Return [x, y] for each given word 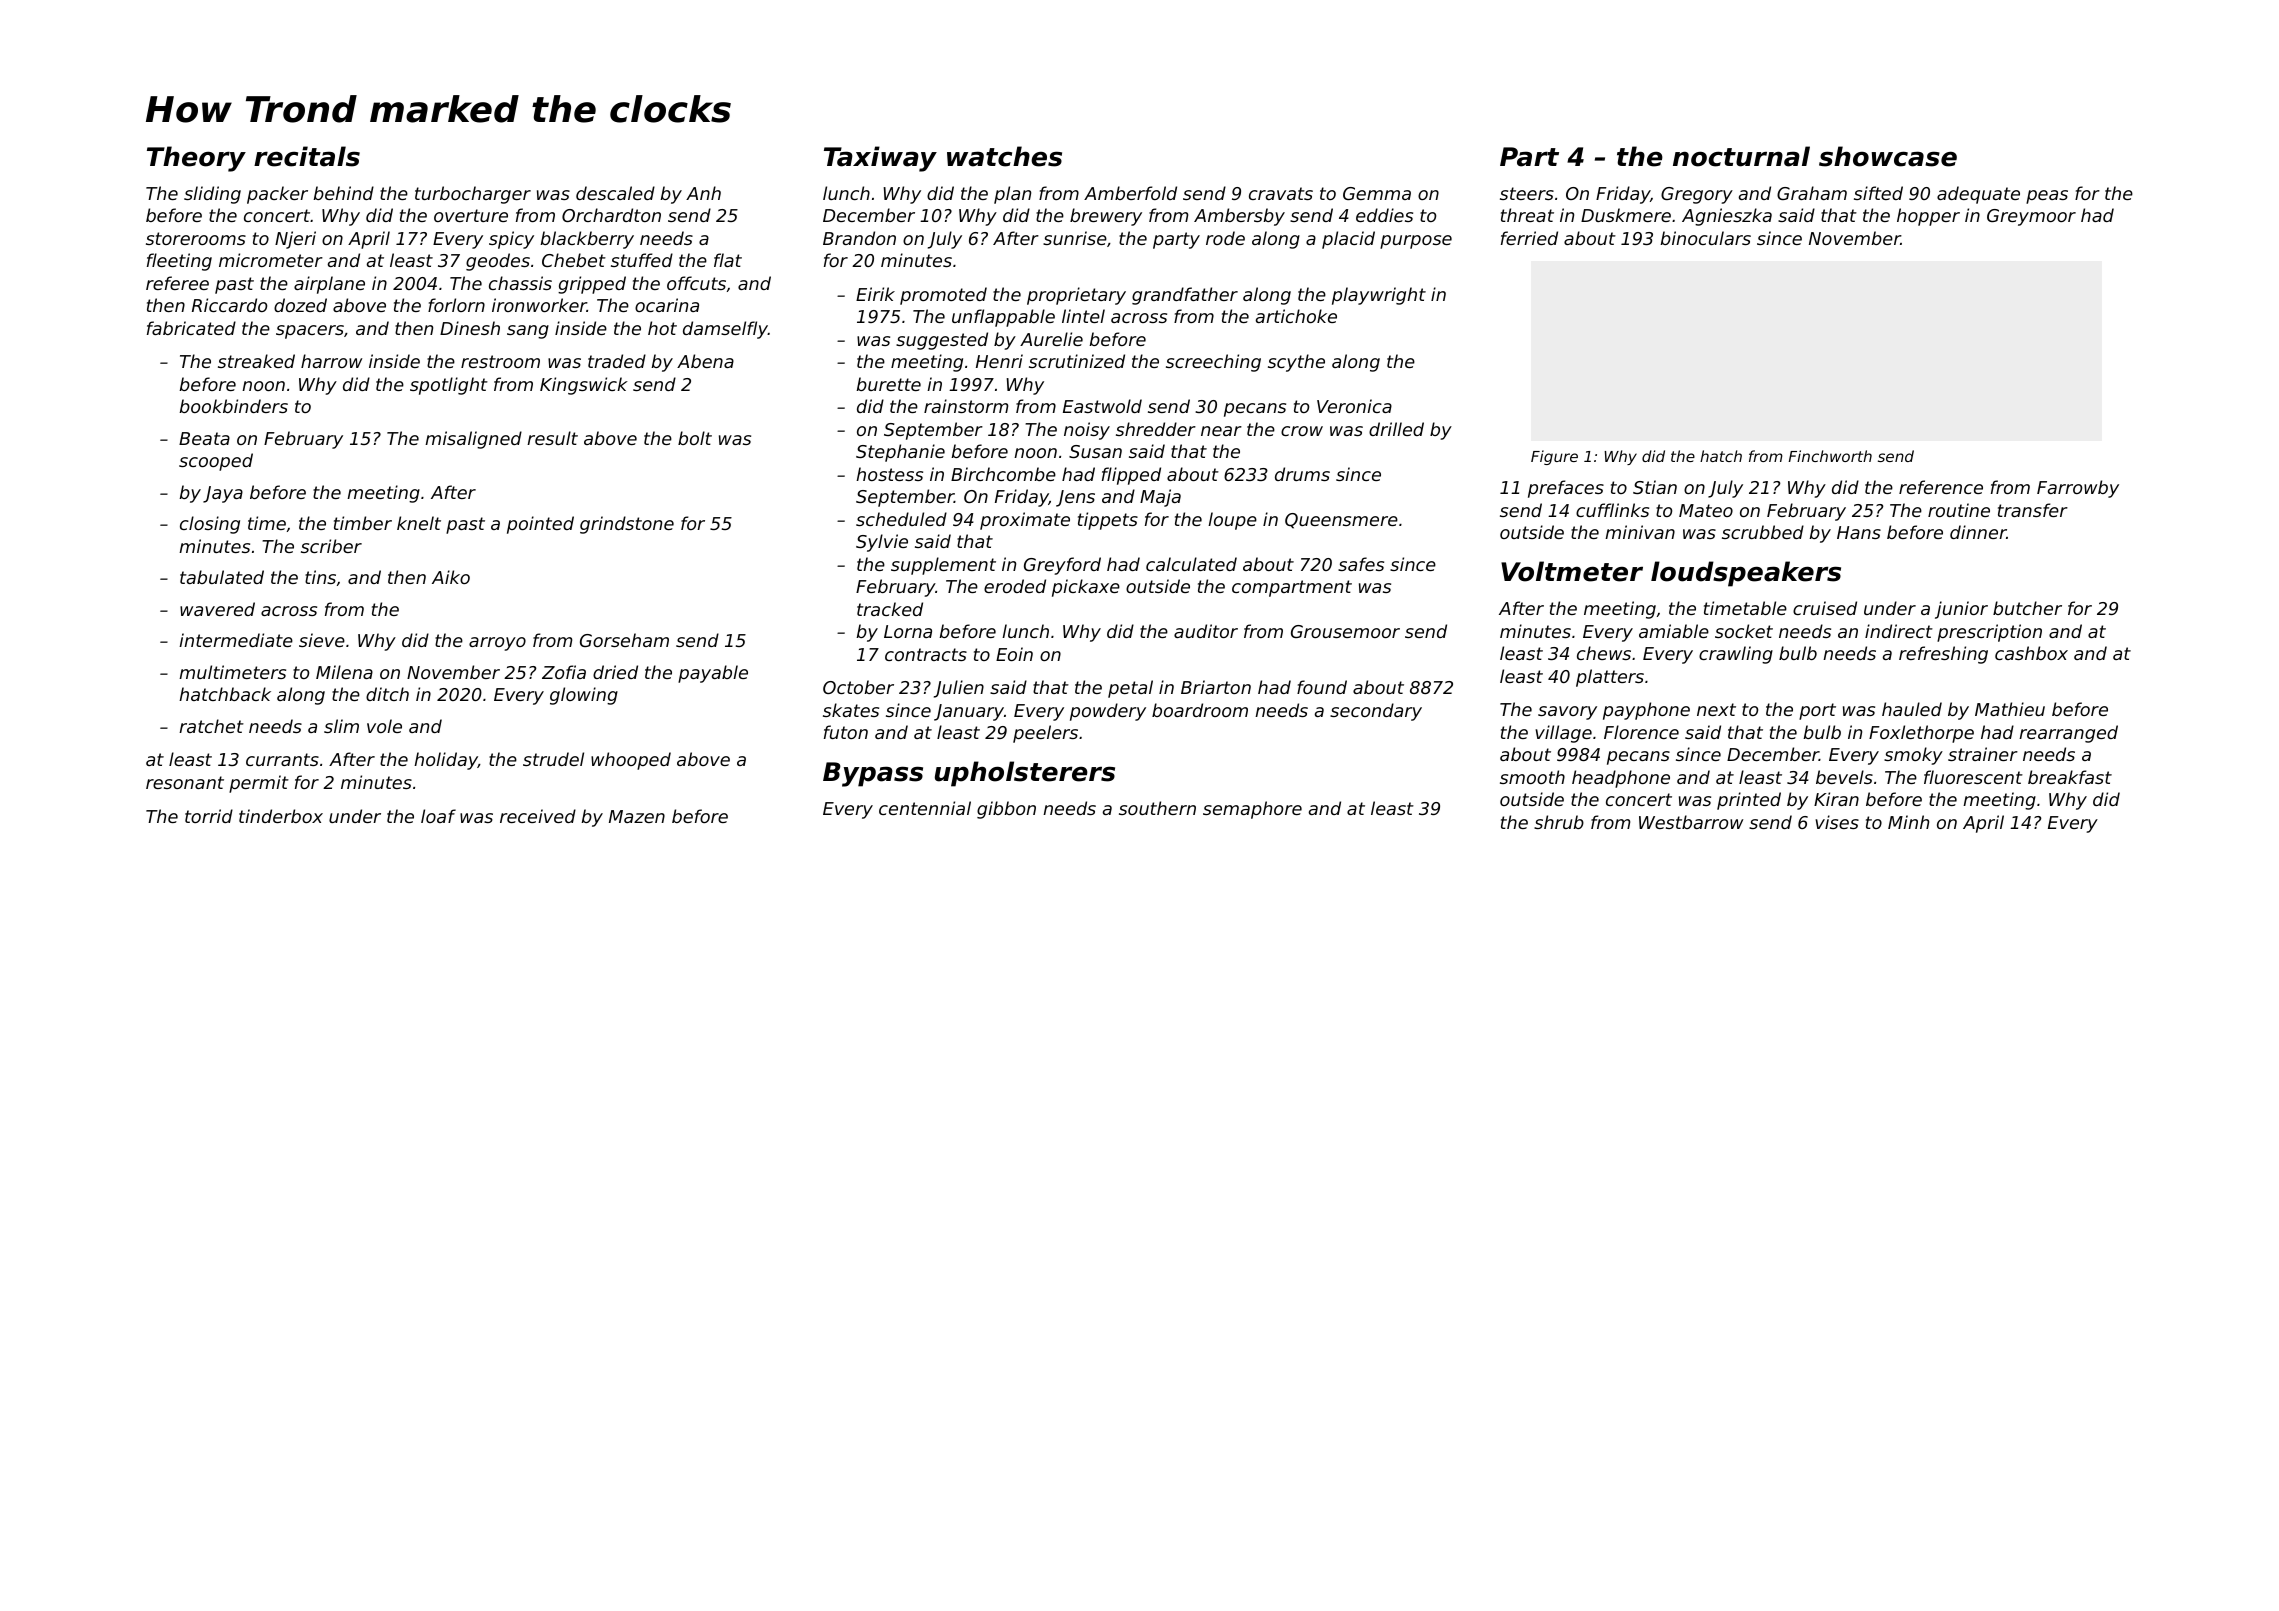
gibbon [1006, 810]
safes [1361, 564]
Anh [703, 193]
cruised [1825, 608]
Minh [1908, 822]
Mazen [637, 816]
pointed [540, 525]
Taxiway [880, 159]
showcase [1888, 156]
